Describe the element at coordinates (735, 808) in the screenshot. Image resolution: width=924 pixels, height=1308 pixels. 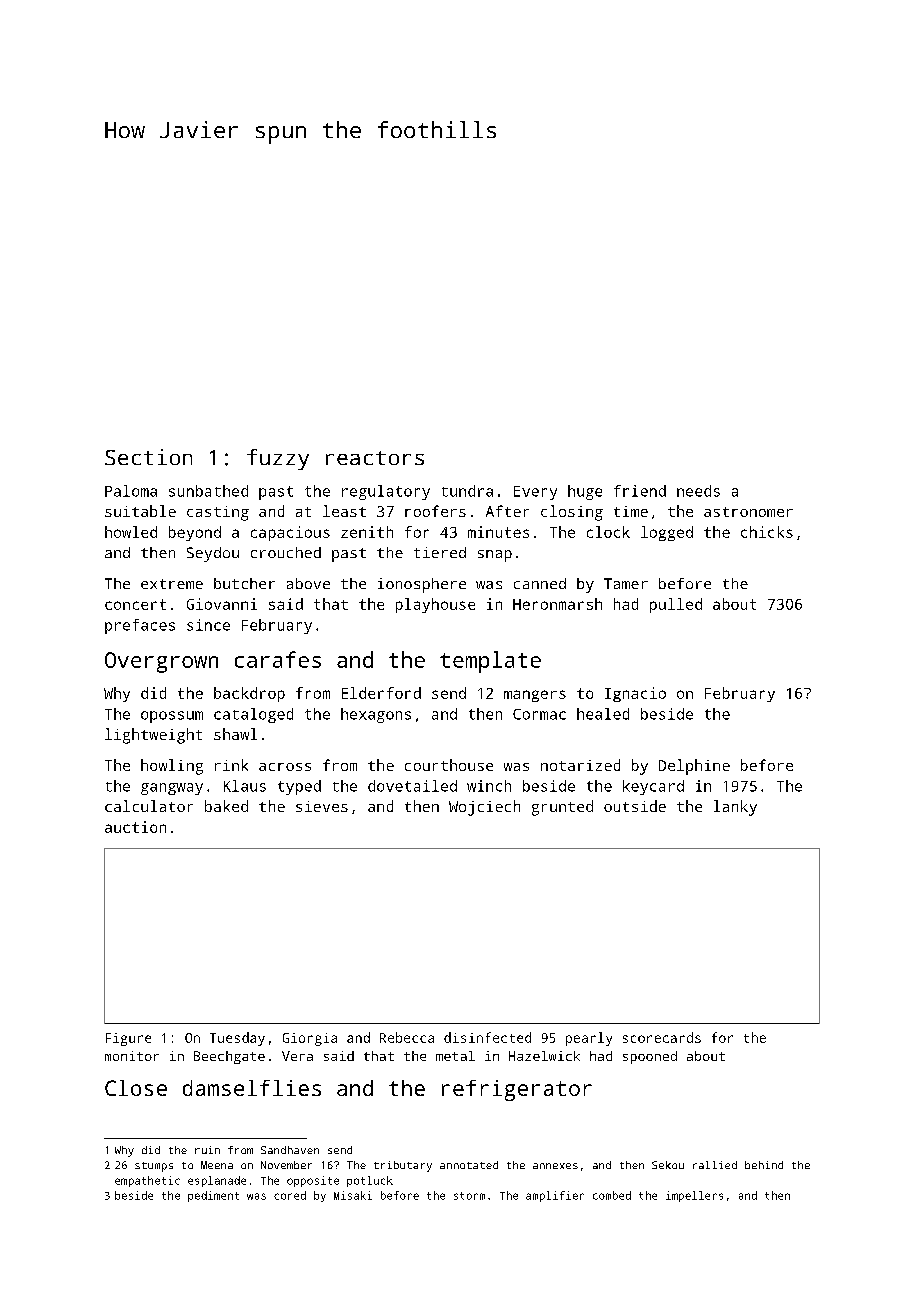
I see `lanky` at that location.
